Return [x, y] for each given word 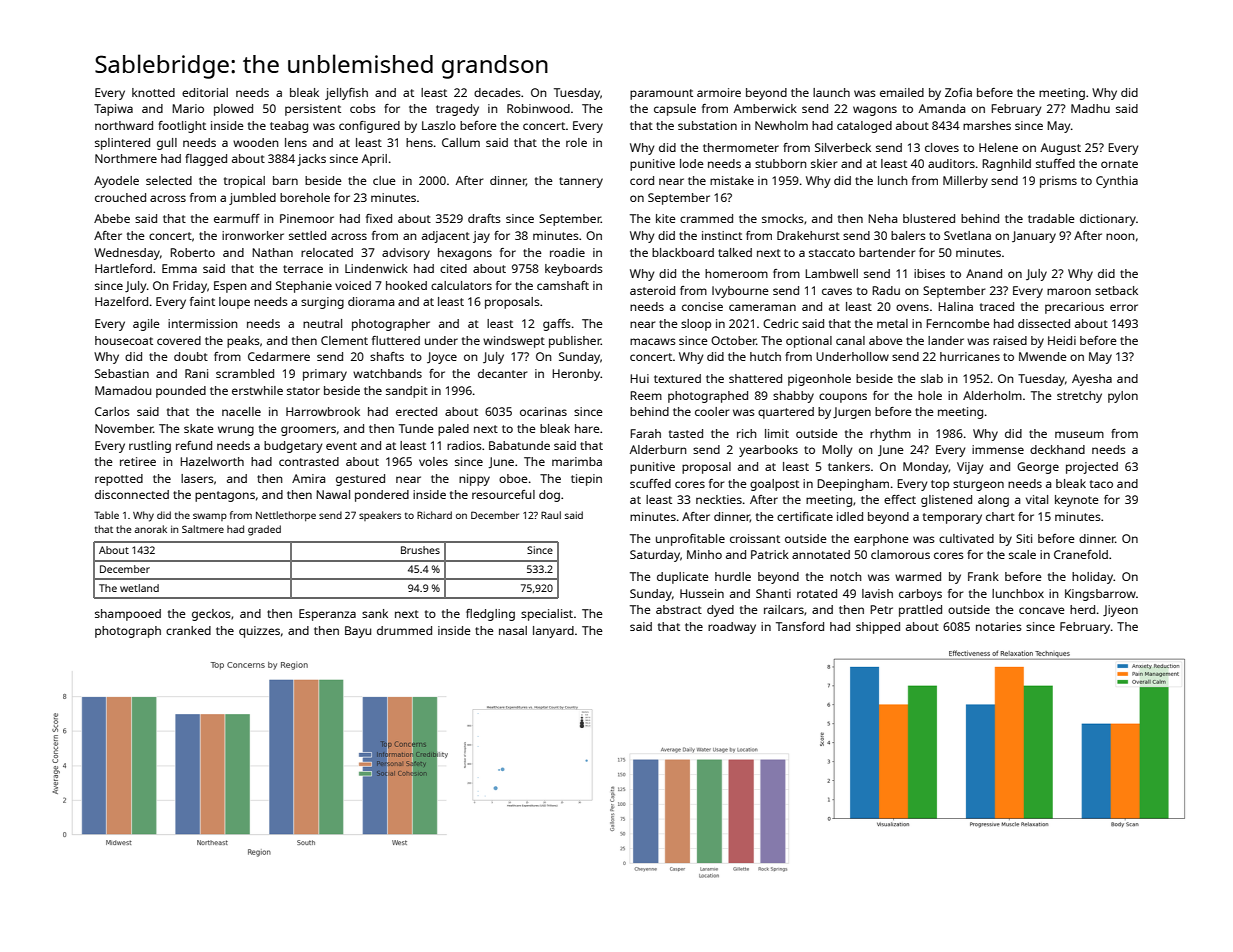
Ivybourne [740, 292]
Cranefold [1081, 554]
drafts [484, 218]
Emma [179, 268]
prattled [920, 611]
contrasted [309, 461]
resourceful [503, 494]
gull [167, 144]
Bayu [358, 632]
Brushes [420, 550]
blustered [929, 218]
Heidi [1062, 340]
